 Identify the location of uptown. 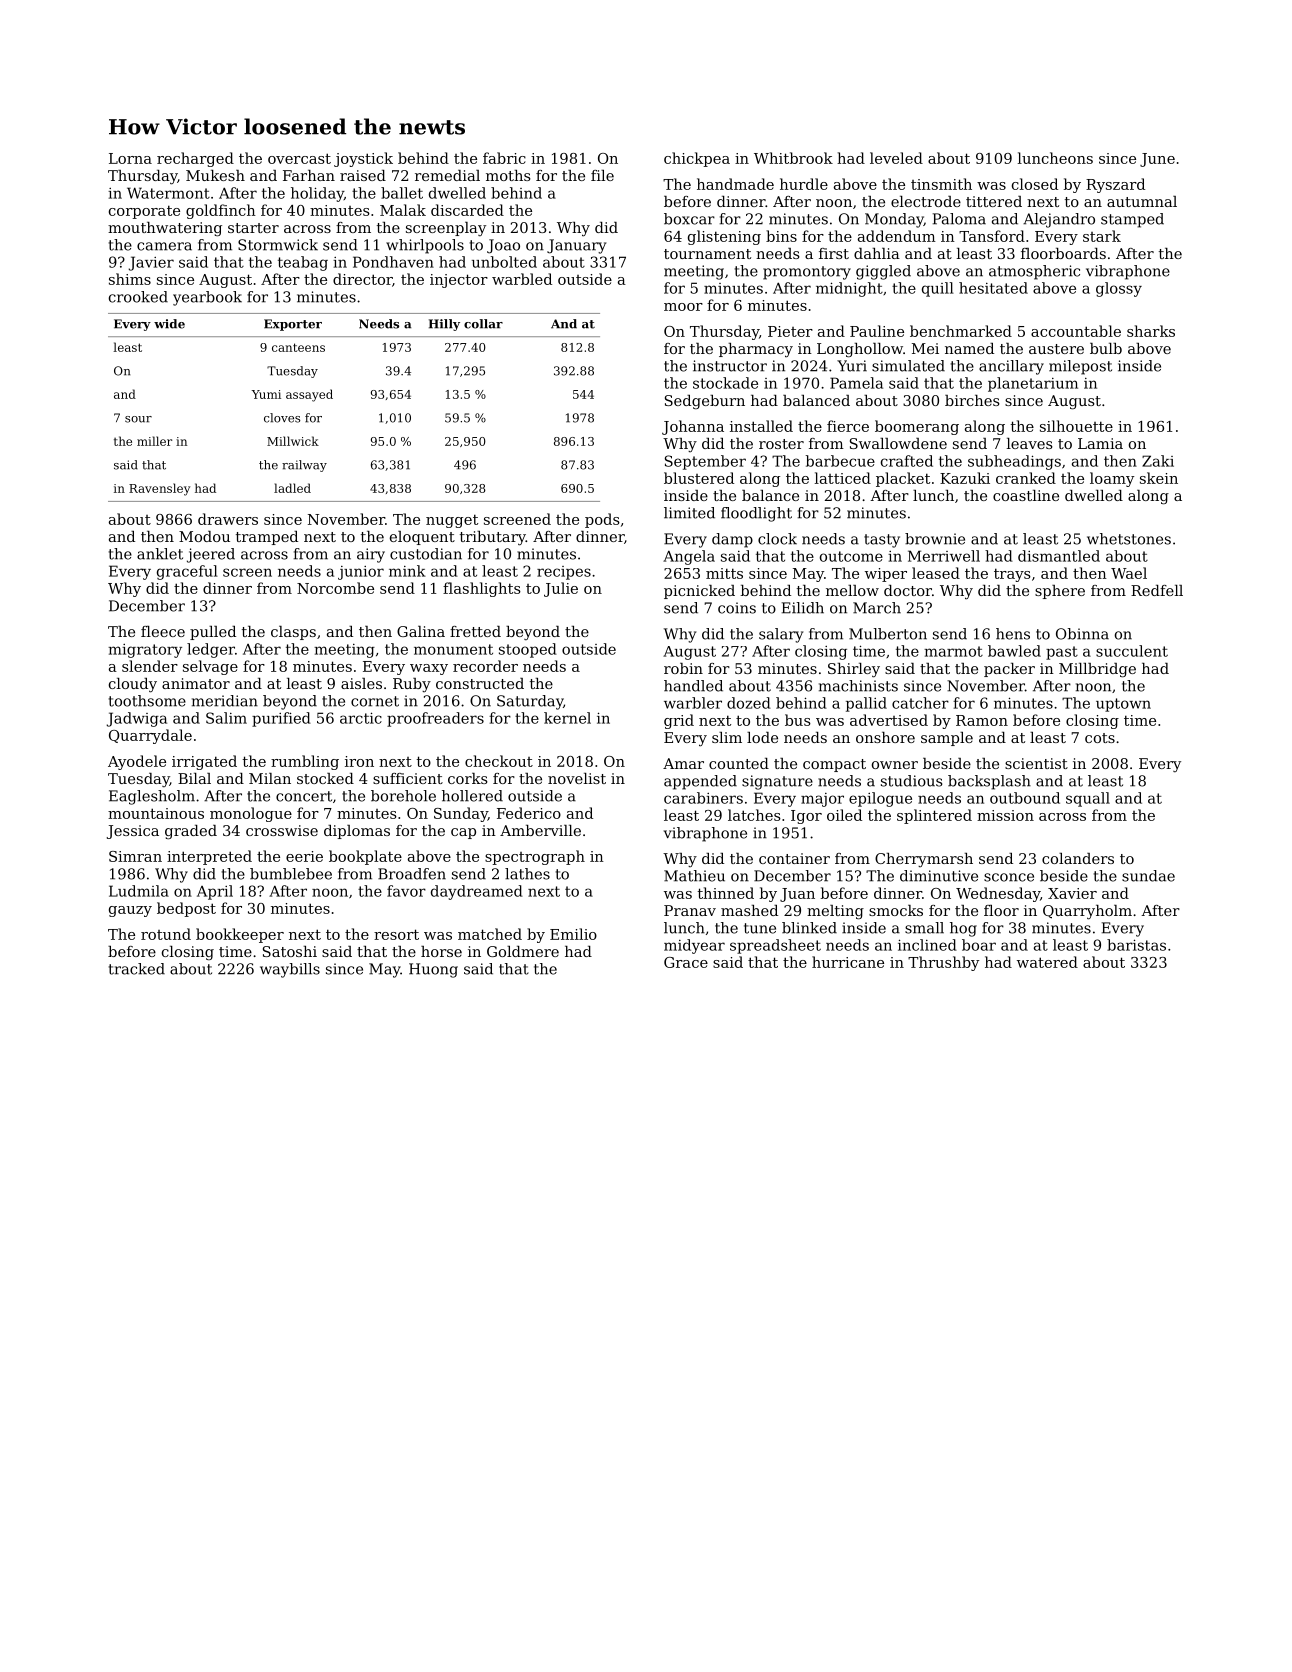
(1123, 705).
